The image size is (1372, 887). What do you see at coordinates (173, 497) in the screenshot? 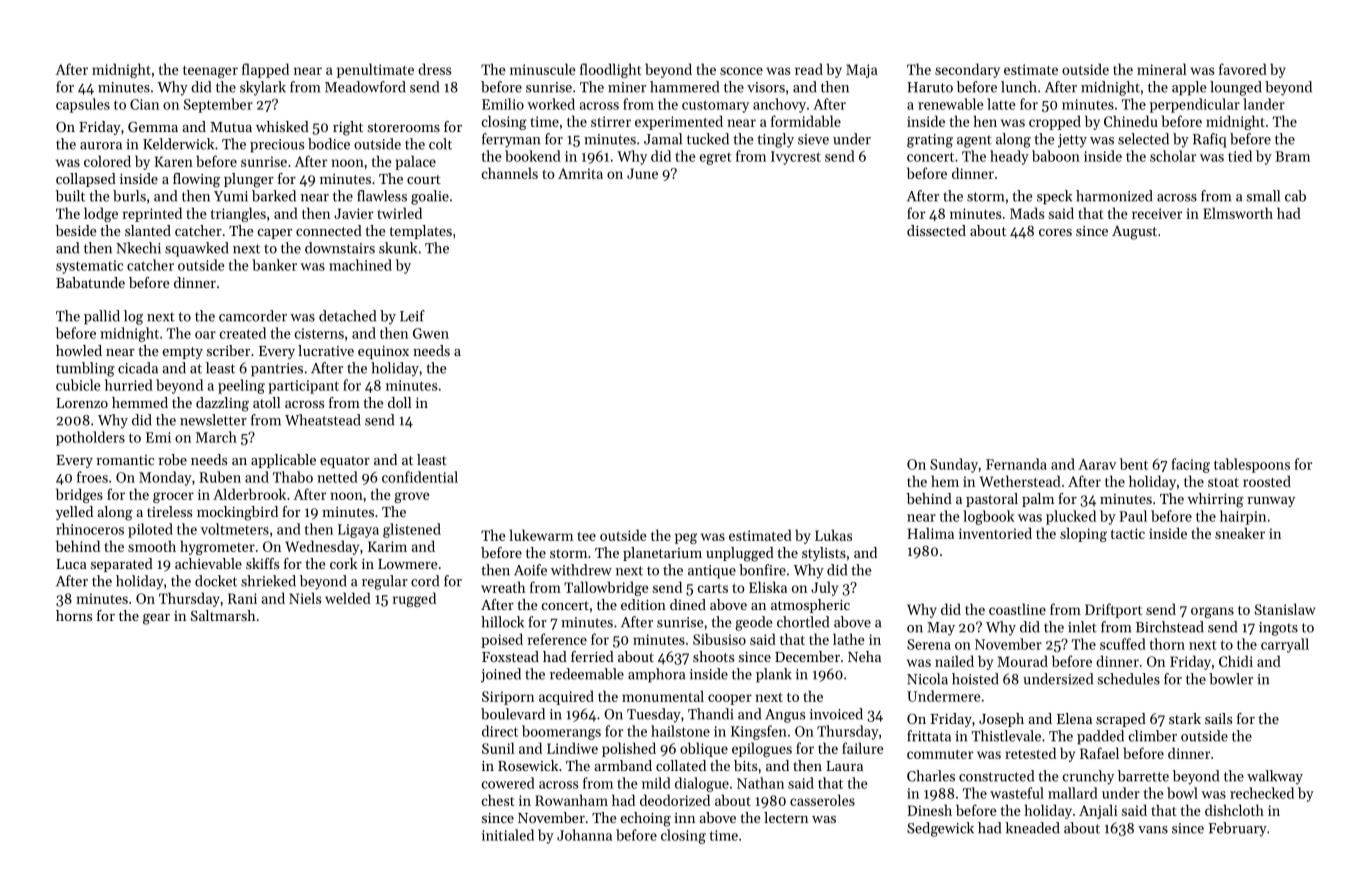
I see `grocer` at bounding box center [173, 497].
